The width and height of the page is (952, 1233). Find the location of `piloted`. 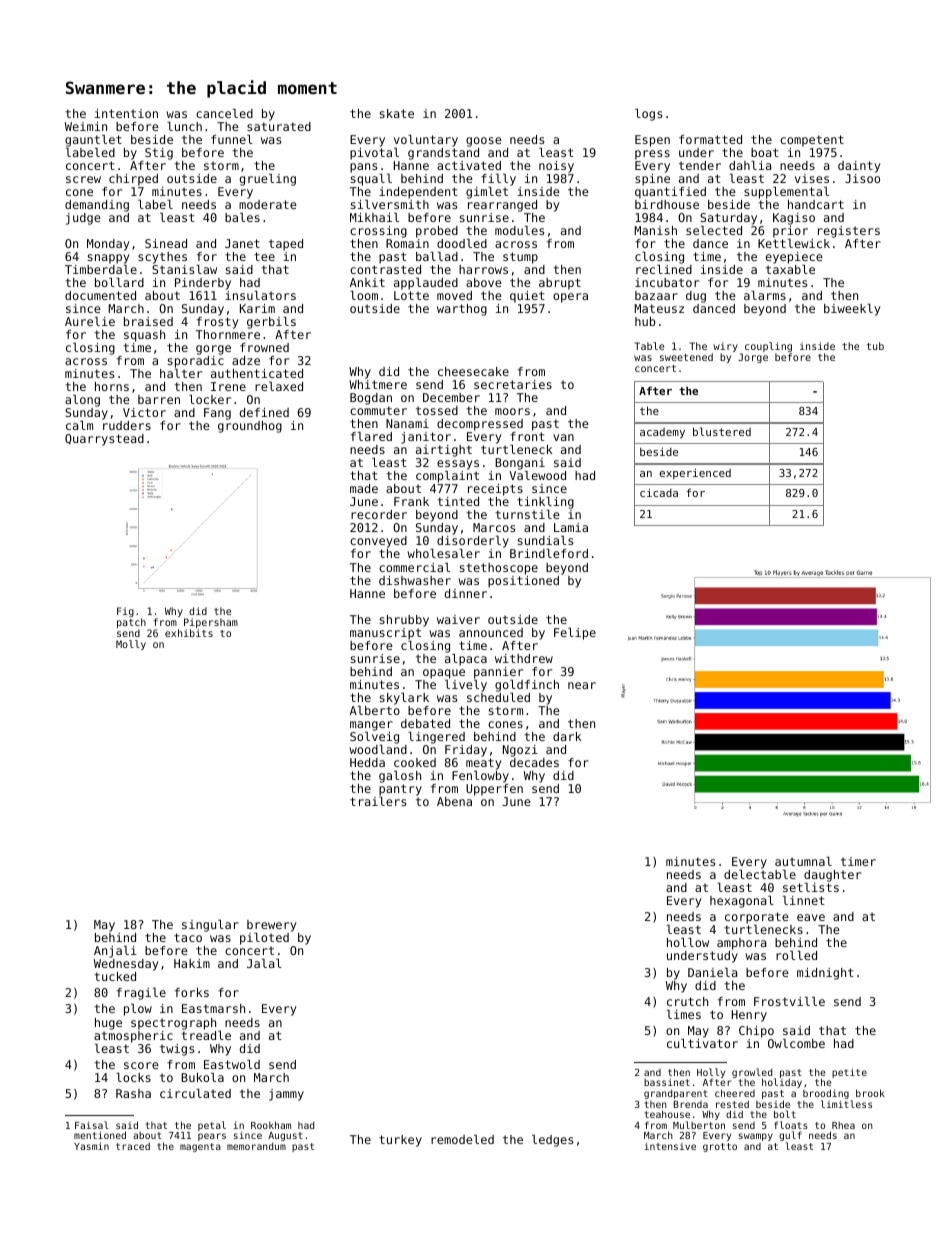

piloted is located at coordinates (264, 939).
